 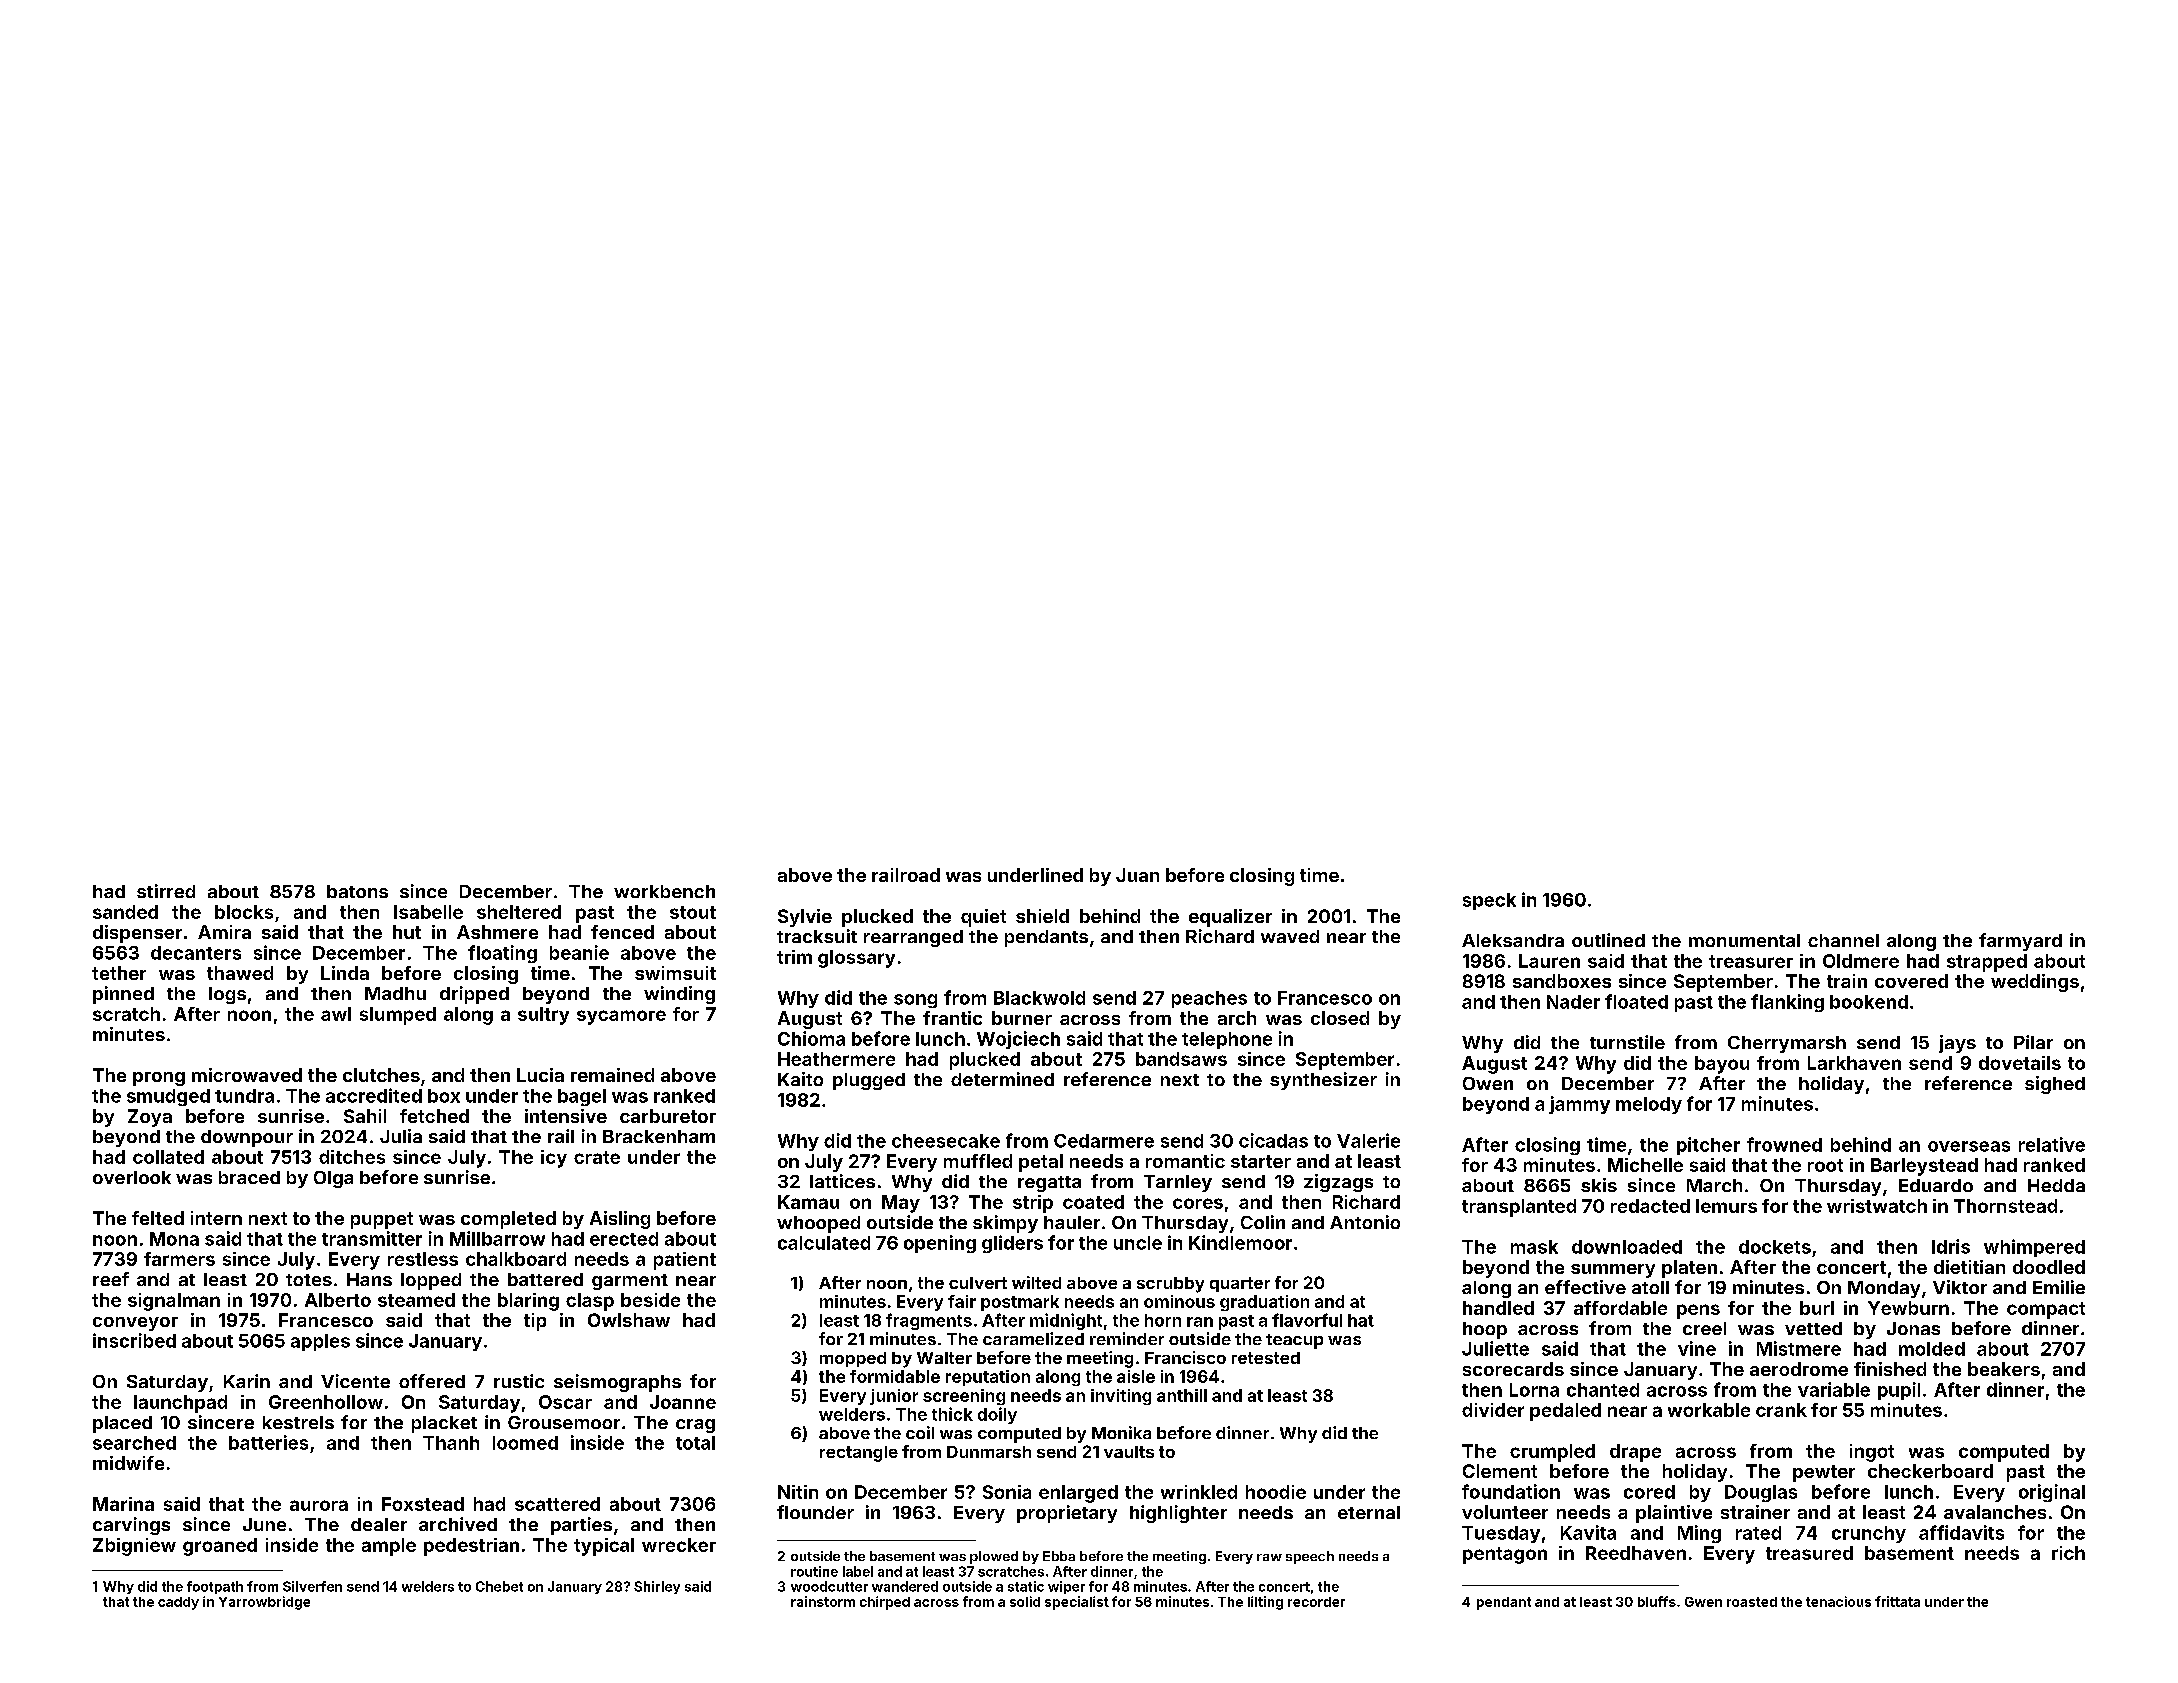 What do you see at coordinates (1961, 1532) in the image?
I see `affidavits` at bounding box center [1961, 1532].
